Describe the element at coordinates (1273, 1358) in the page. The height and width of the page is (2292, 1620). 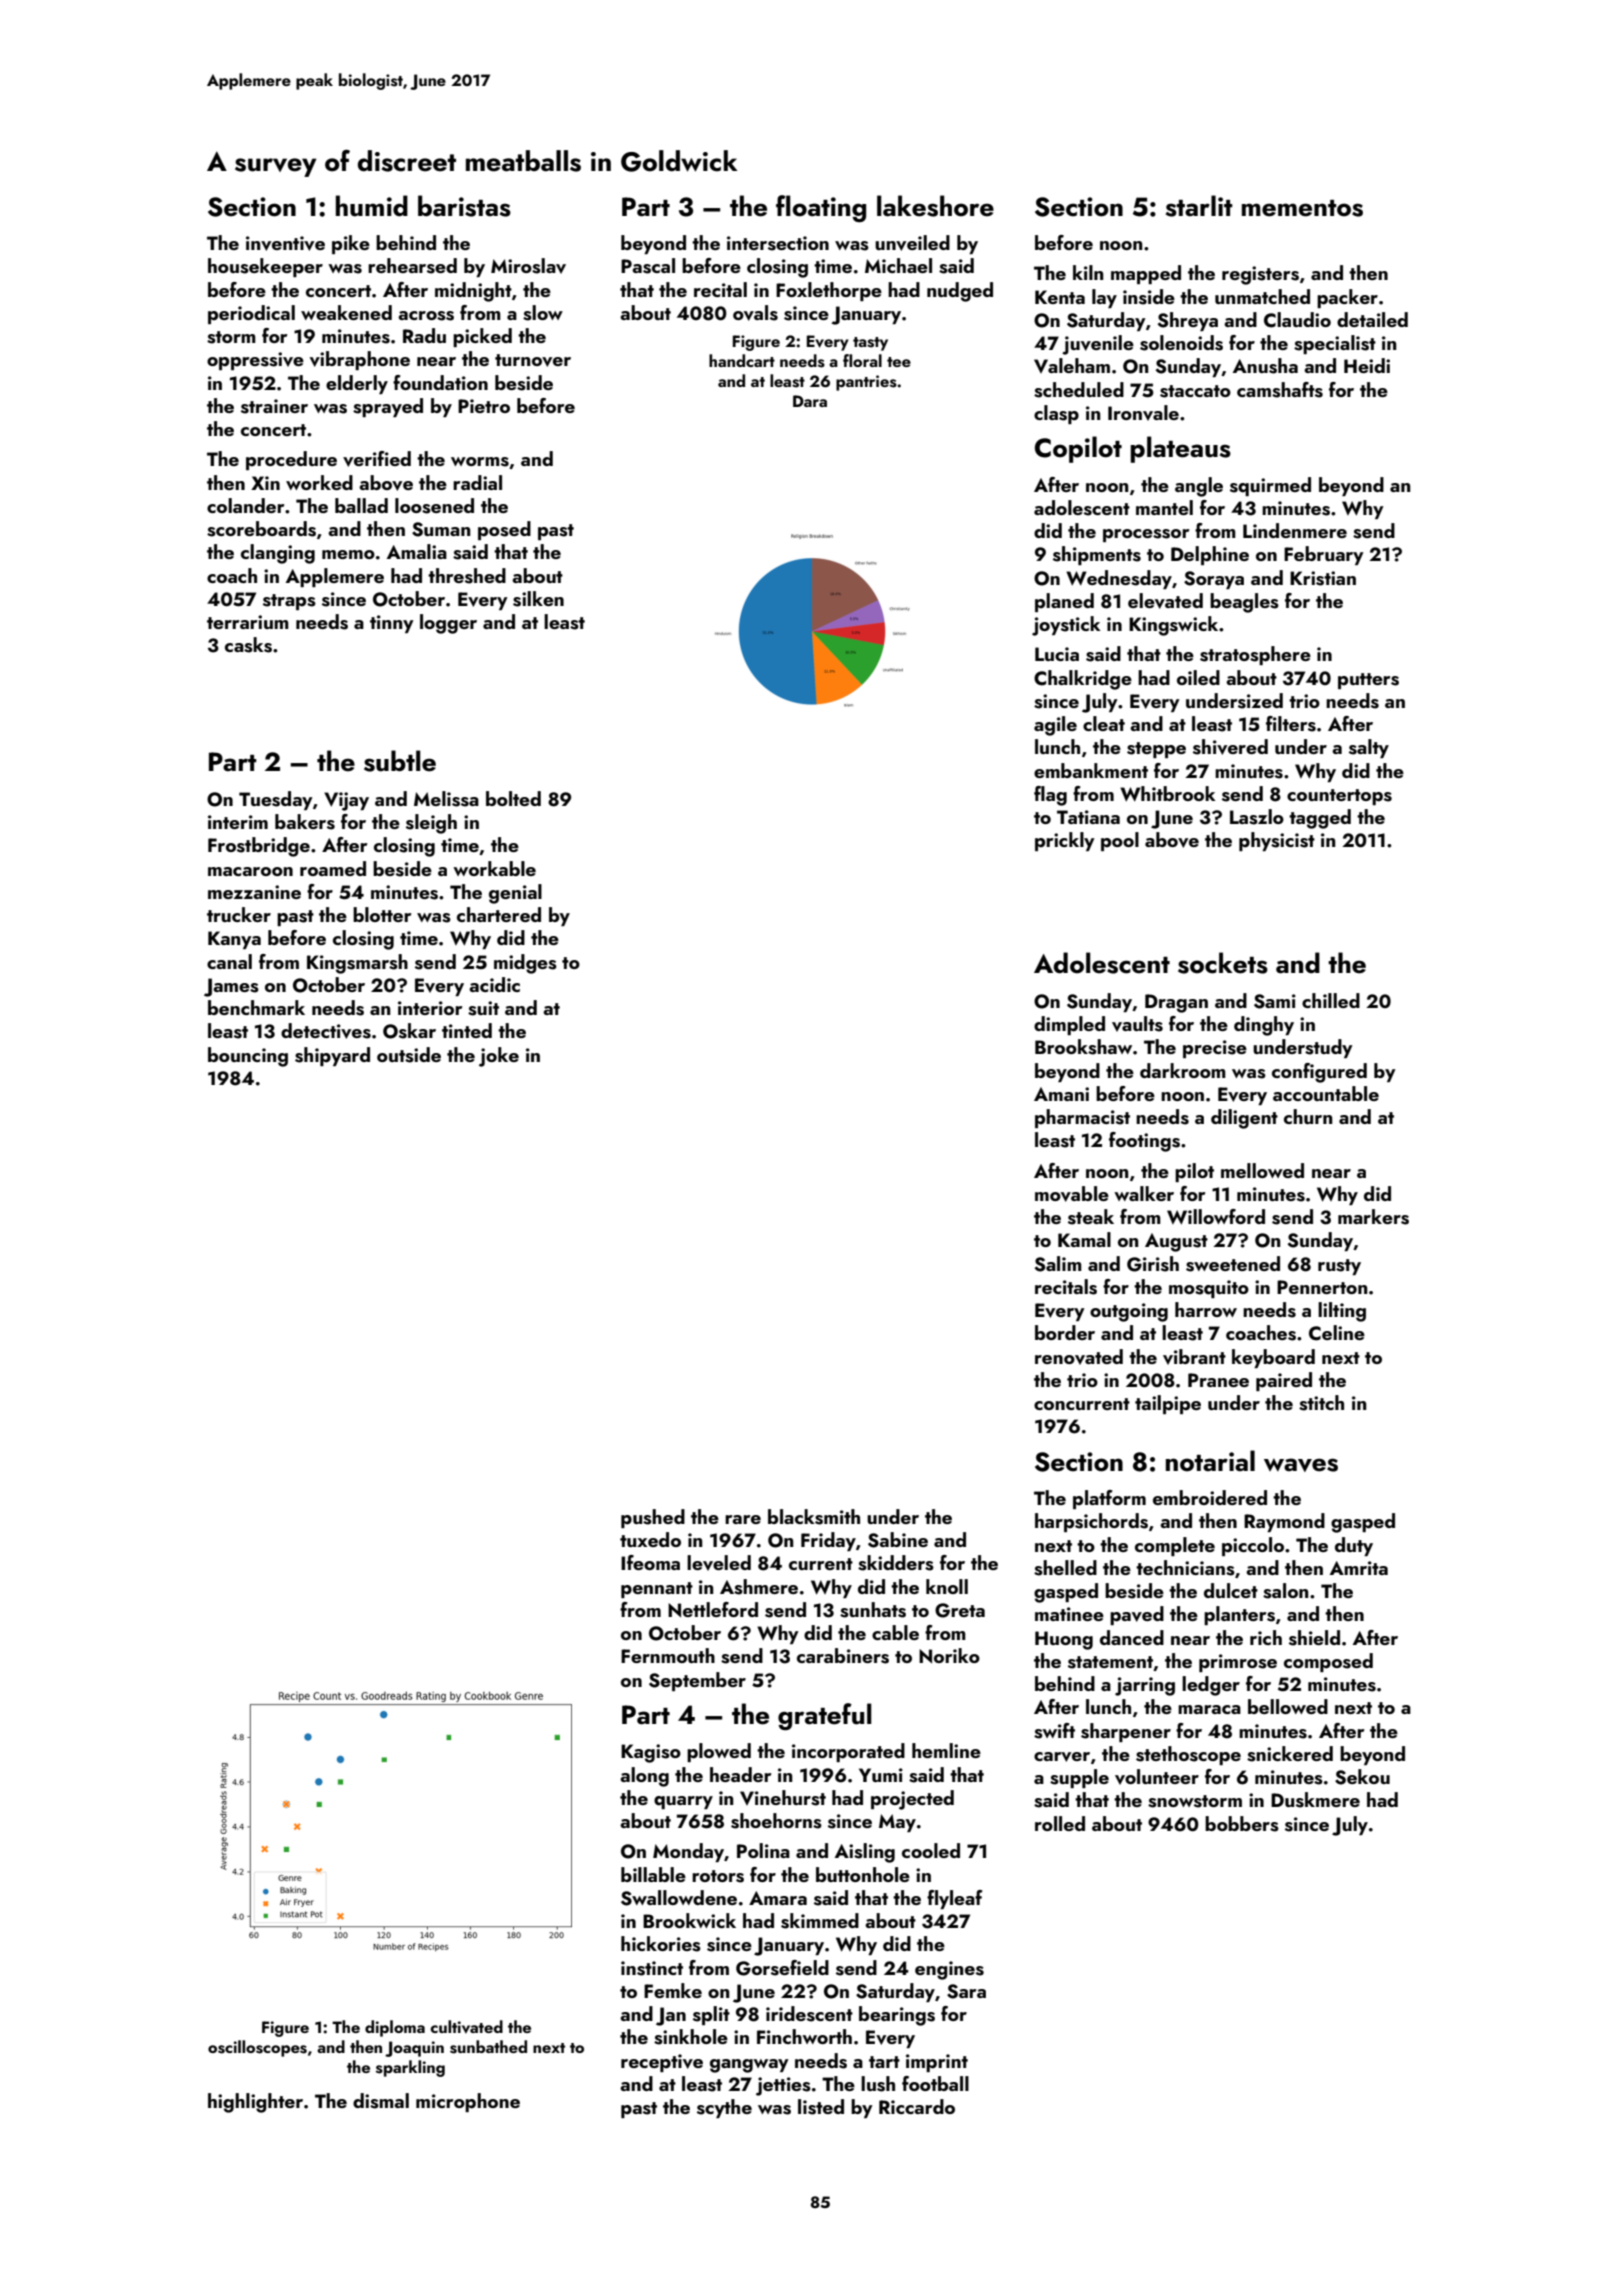
I see `keyboard` at that location.
